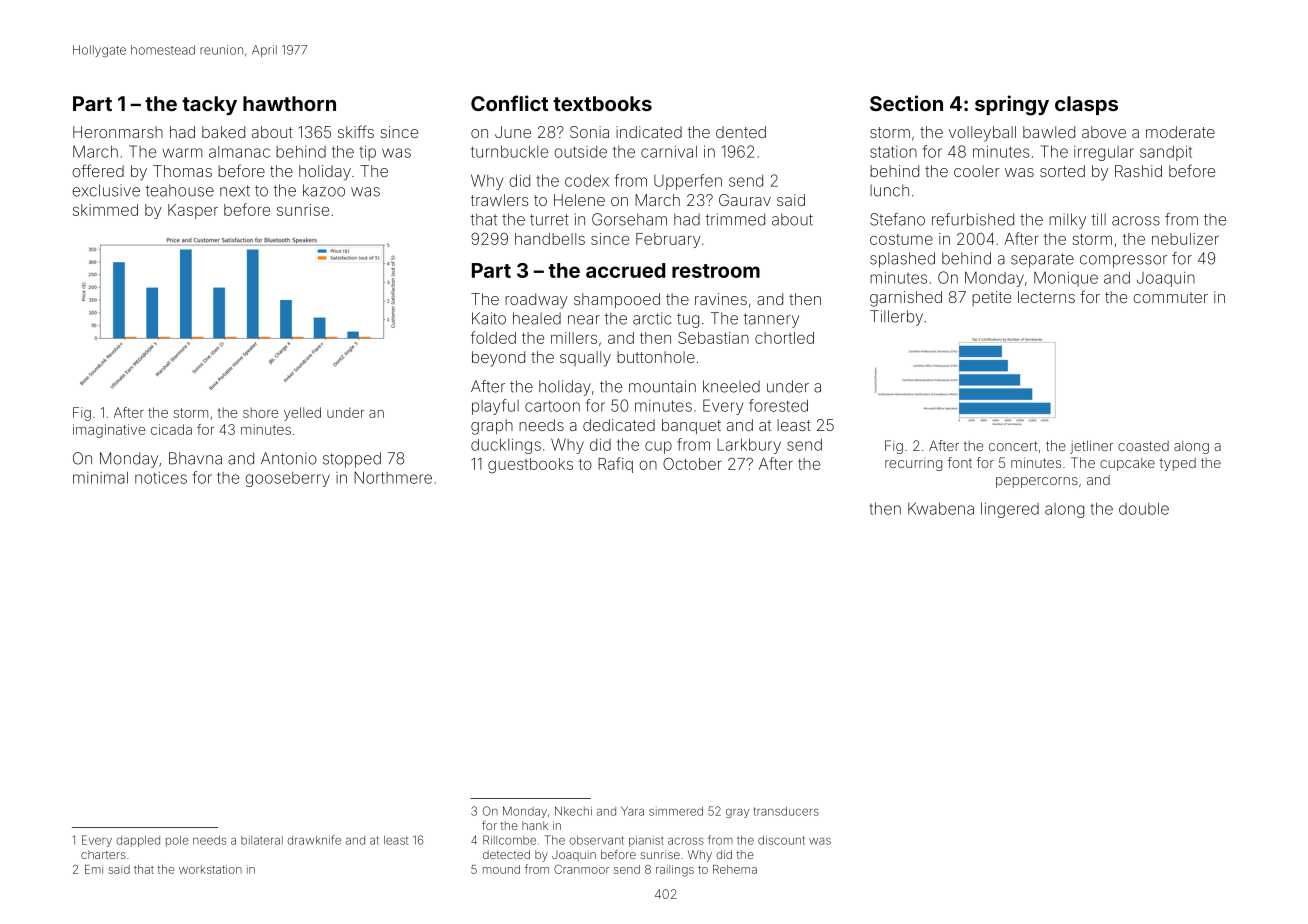 The image size is (1308, 924). What do you see at coordinates (581, 869) in the screenshot?
I see `Cranmoor` at bounding box center [581, 869].
